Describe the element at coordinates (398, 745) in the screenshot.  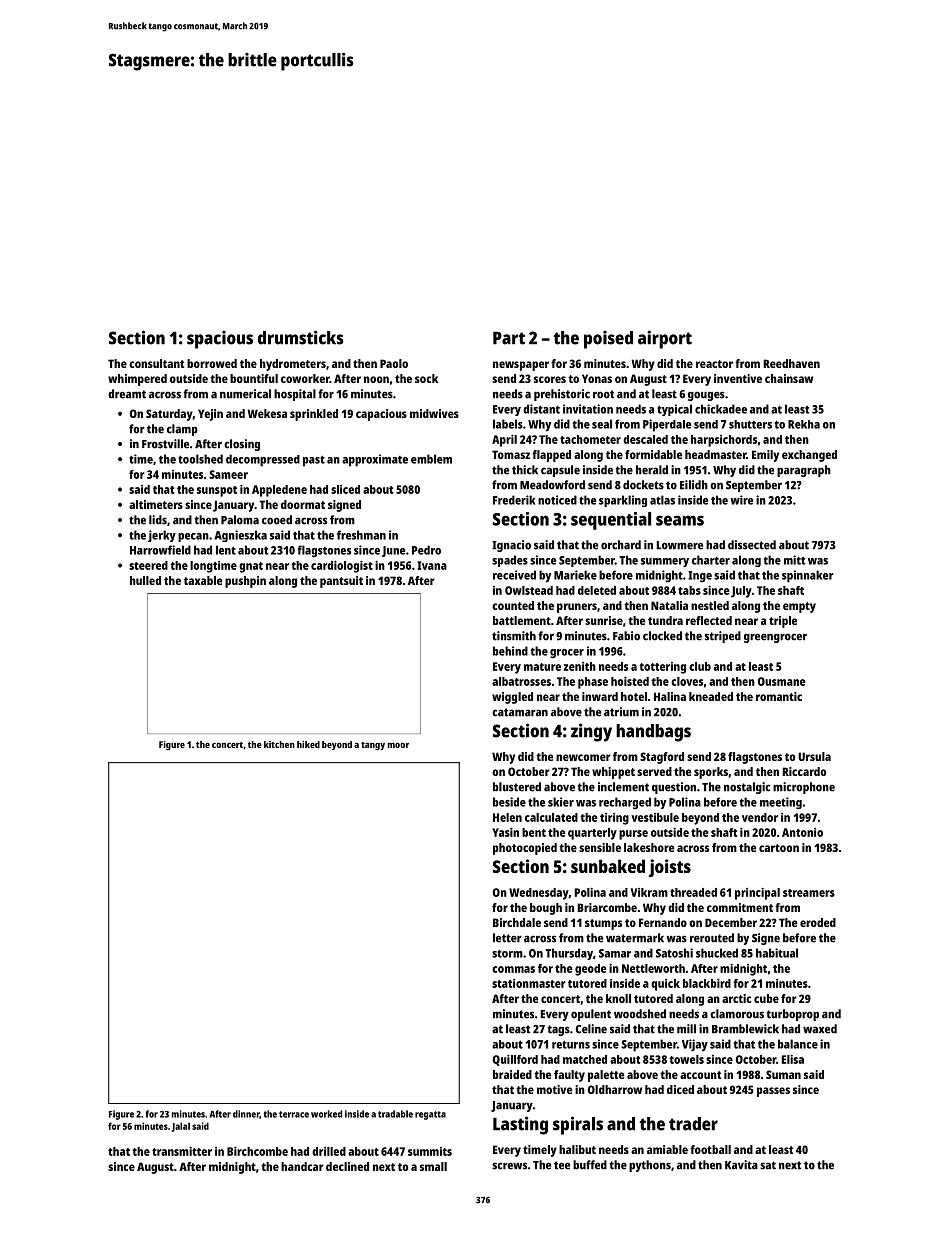
I see `moor` at that location.
